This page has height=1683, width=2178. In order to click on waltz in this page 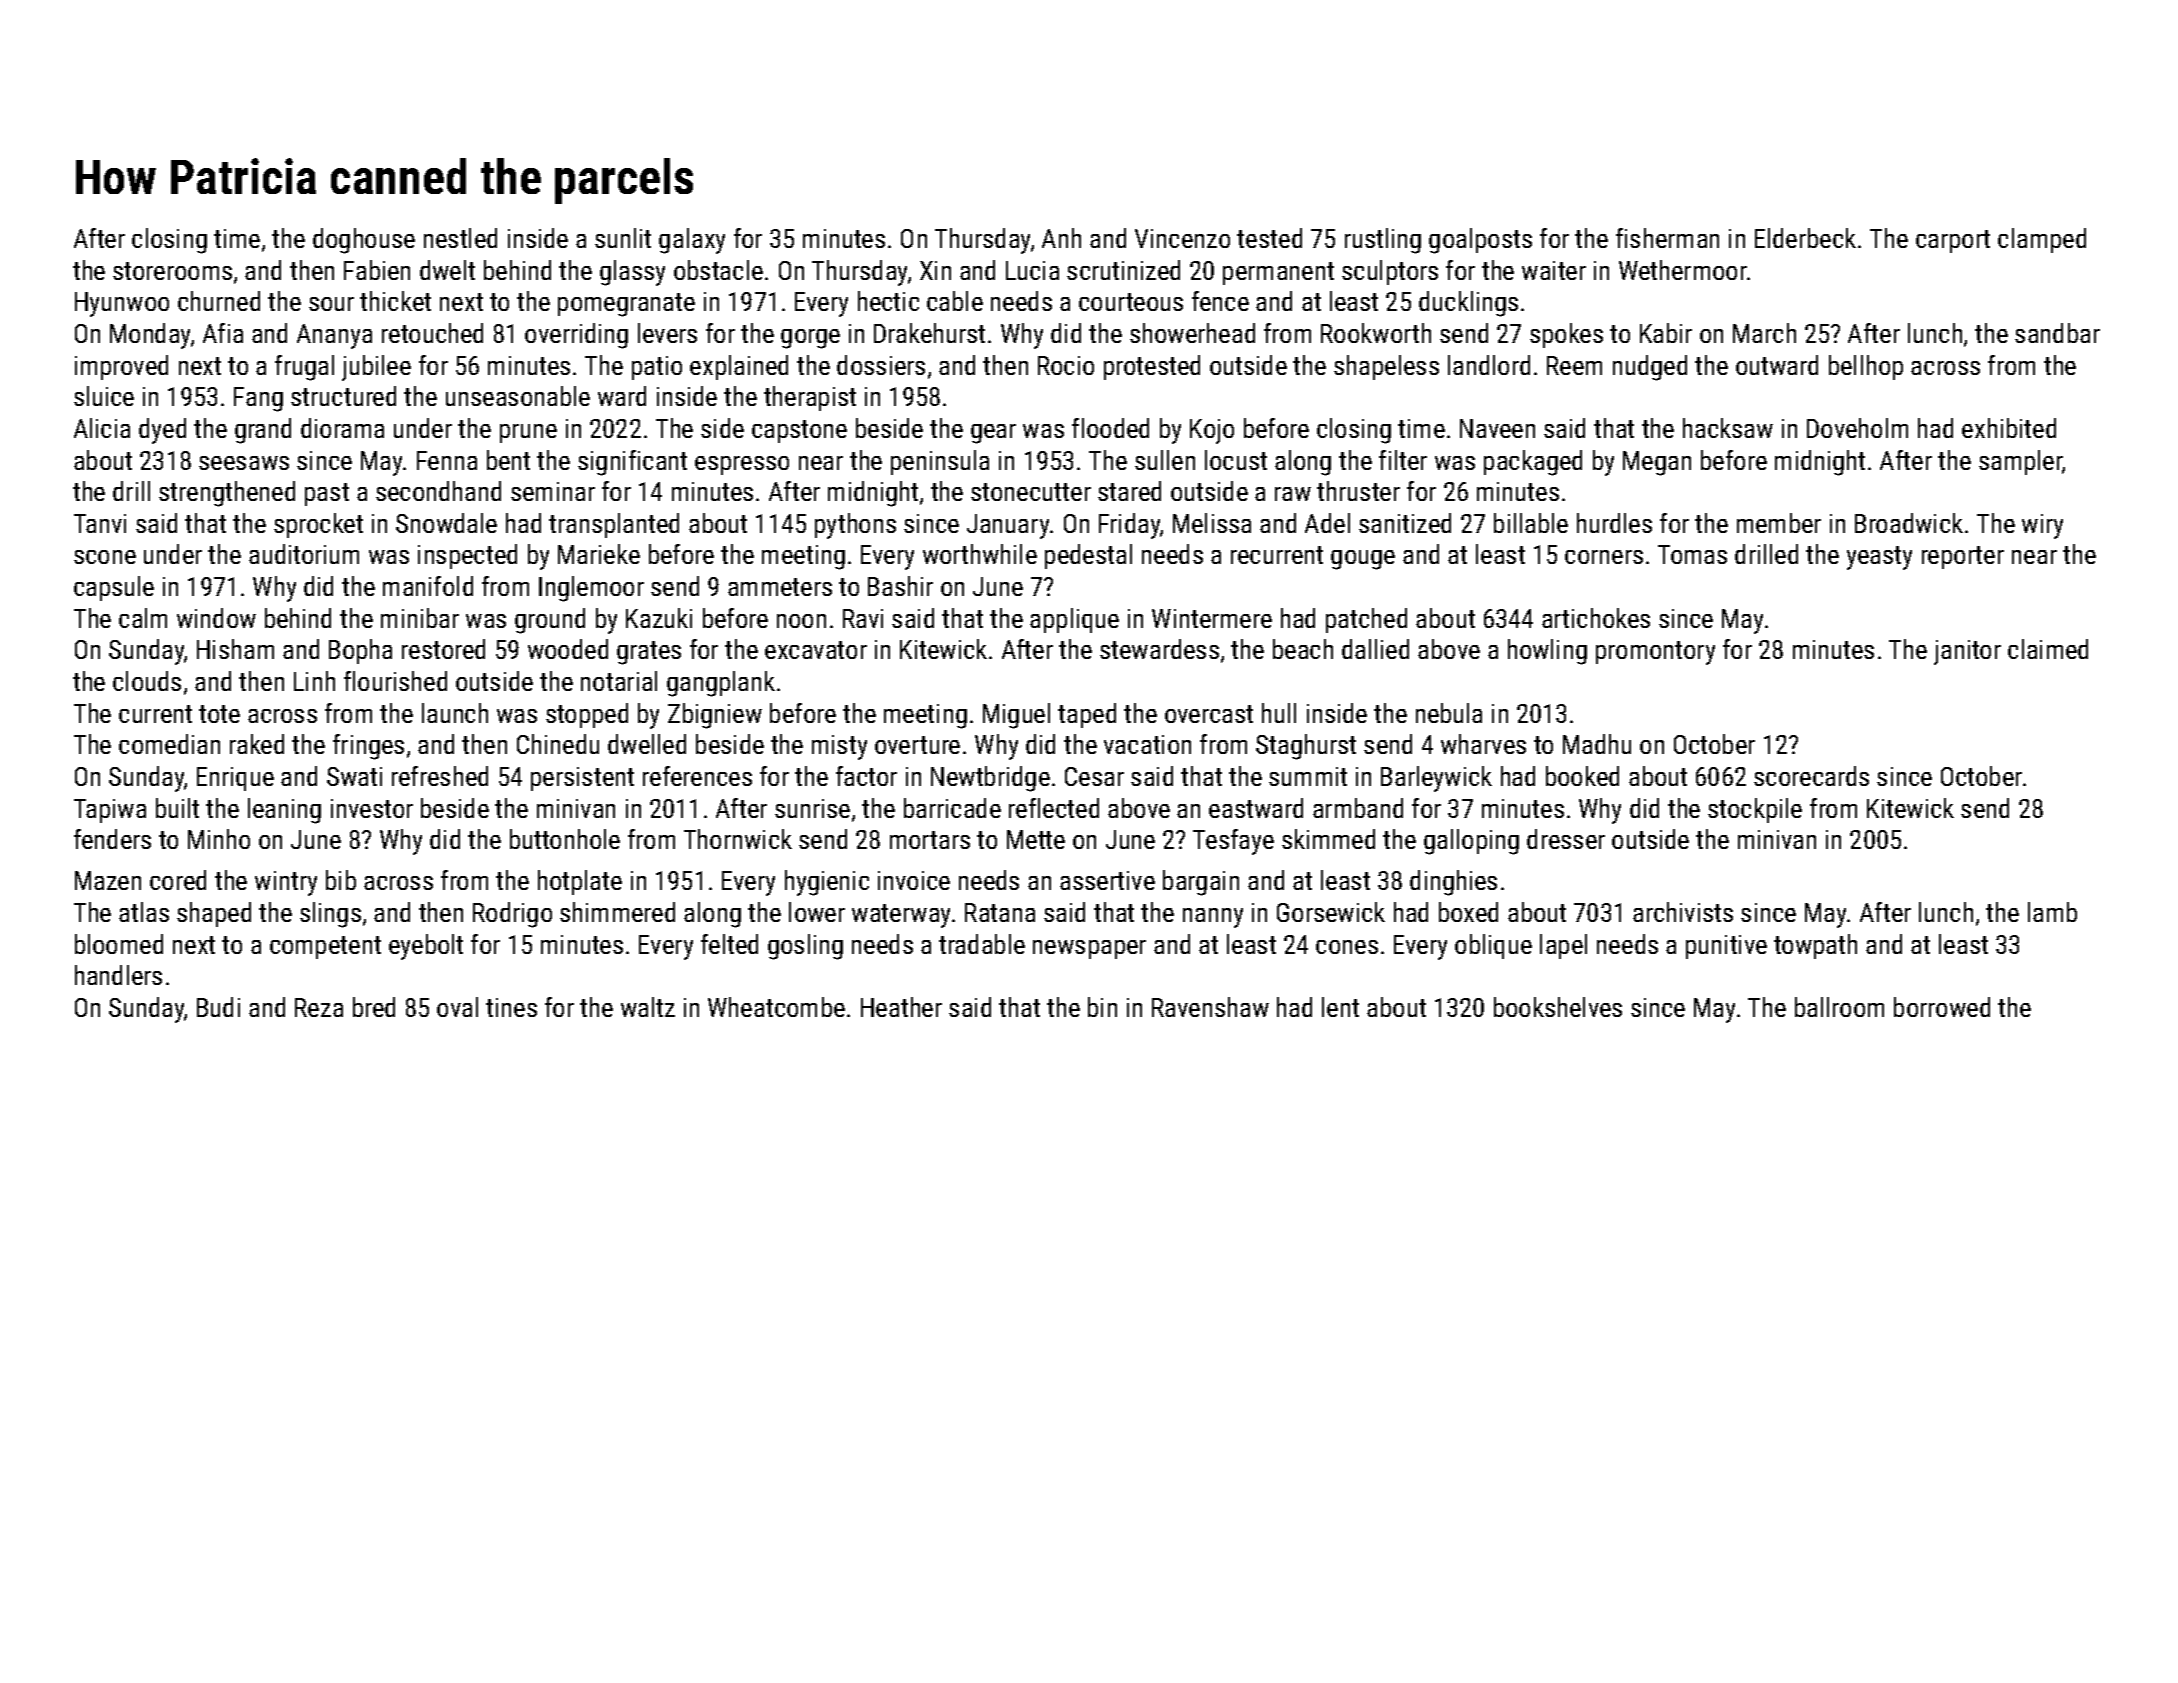, I will do `click(648, 1007)`.
